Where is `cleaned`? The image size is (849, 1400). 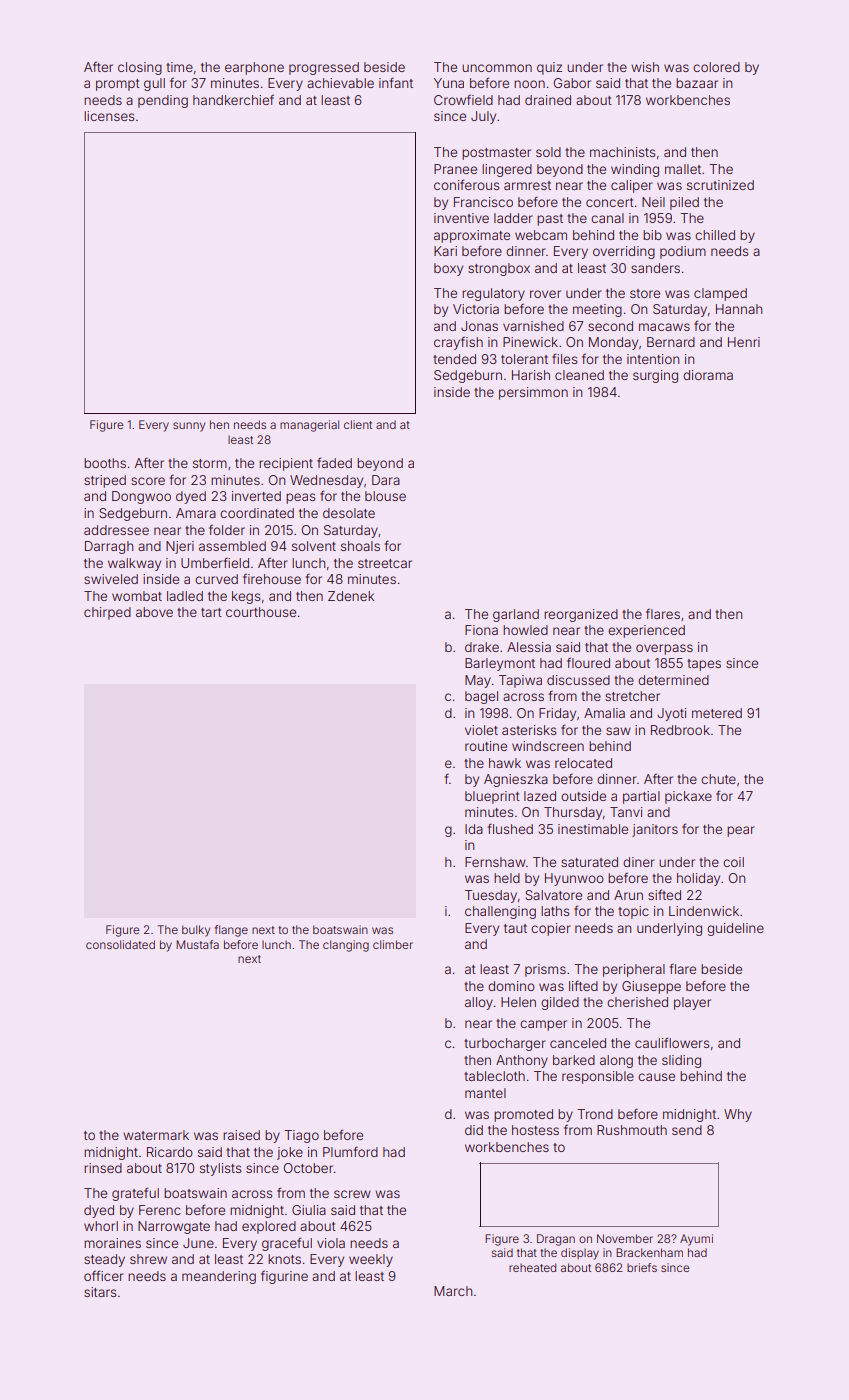 cleaned is located at coordinates (579, 375).
